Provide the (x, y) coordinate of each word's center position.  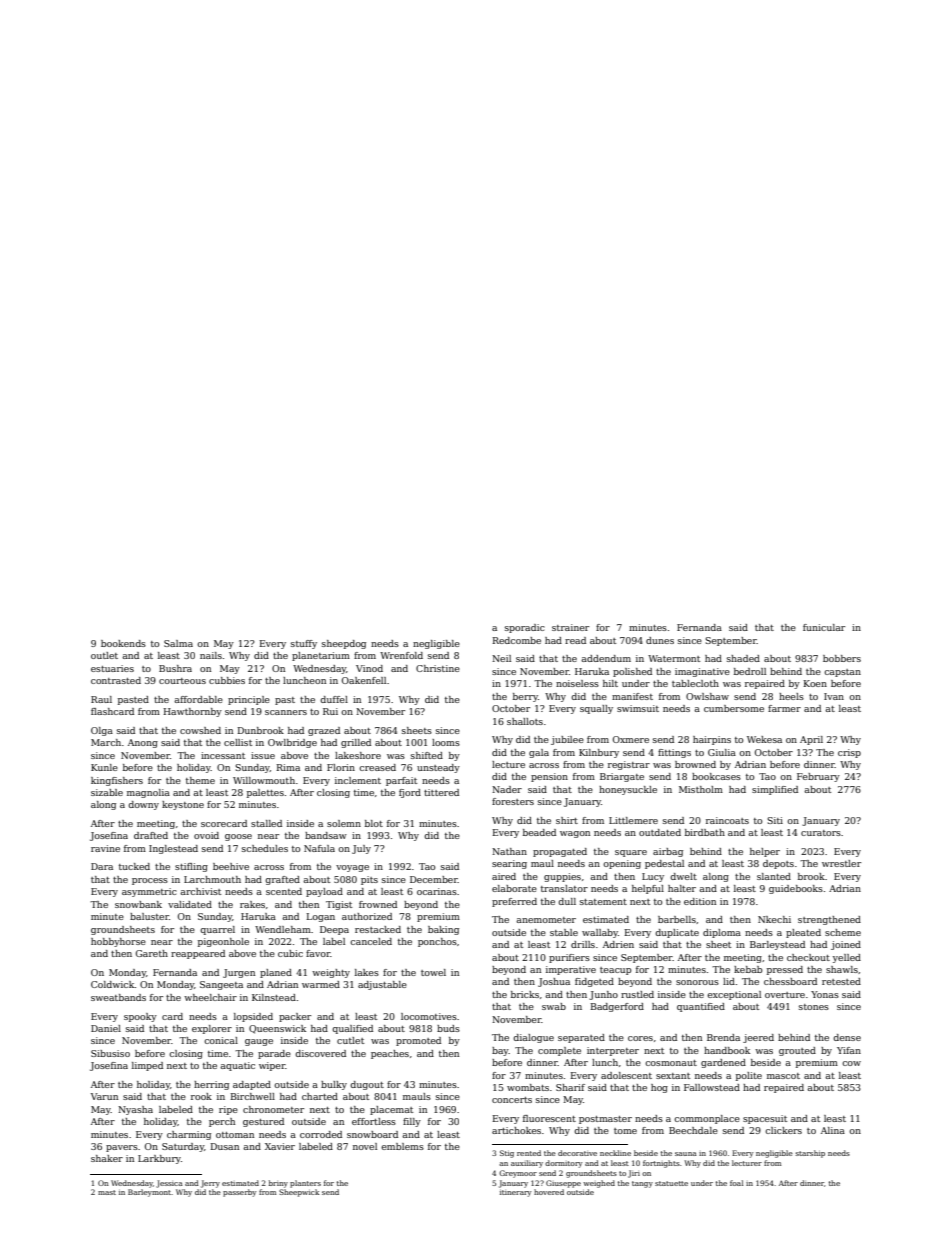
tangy (642, 1184)
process (150, 881)
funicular (824, 627)
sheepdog (344, 644)
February (818, 777)
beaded (539, 832)
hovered (549, 1192)
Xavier (280, 1146)
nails (211, 655)
